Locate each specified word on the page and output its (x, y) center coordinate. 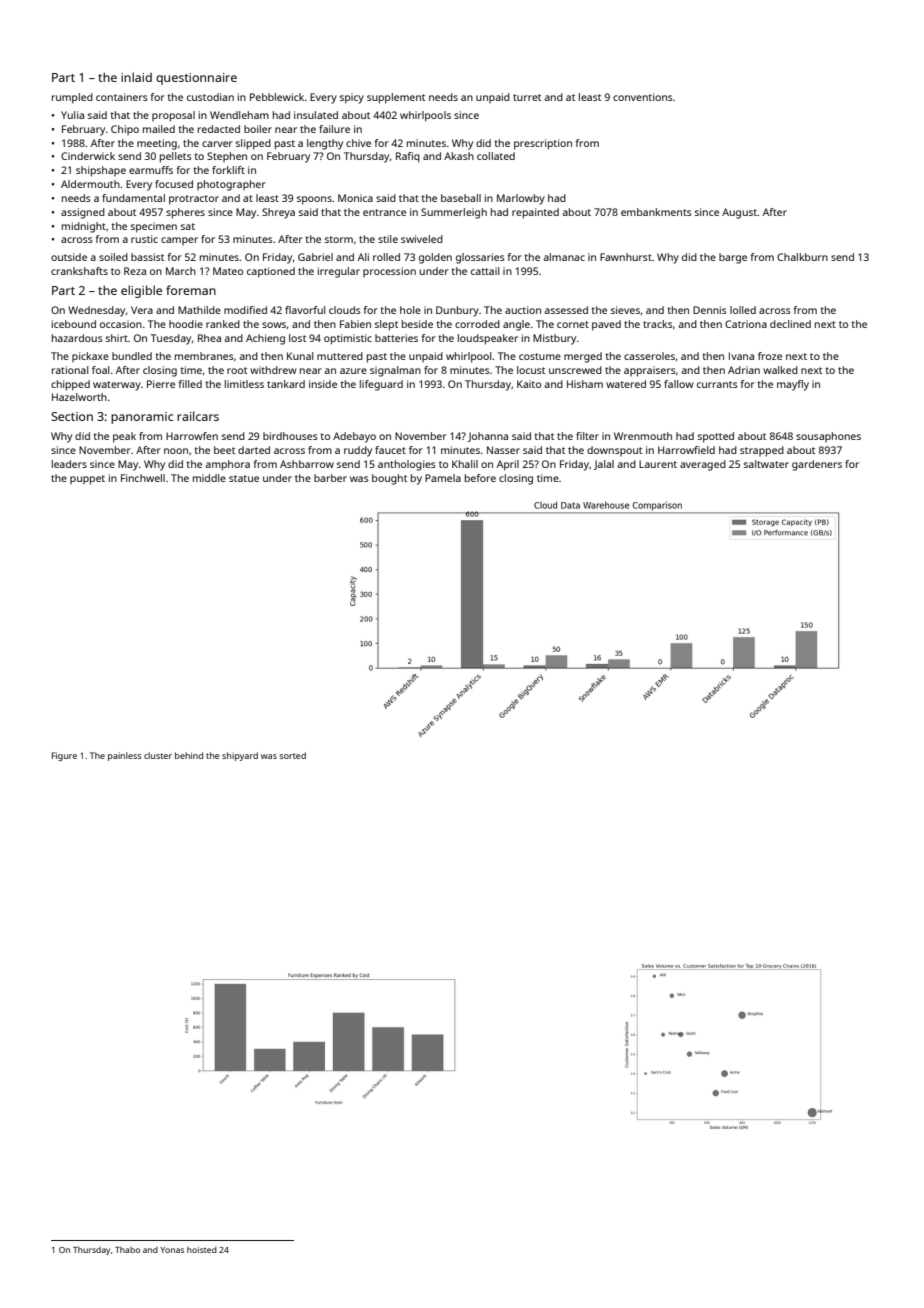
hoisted (202, 1249)
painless (124, 756)
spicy (352, 98)
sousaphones (828, 437)
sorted (292, 755)
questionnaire (196, 79)
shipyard (240, 756)
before (480, 478)
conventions (643, 97)
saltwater (766, 464)
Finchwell (143, 478)
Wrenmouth (643, 436)
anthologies (407, 465)
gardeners (817, 465)
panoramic (142, 418)
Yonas (172, 1250)
